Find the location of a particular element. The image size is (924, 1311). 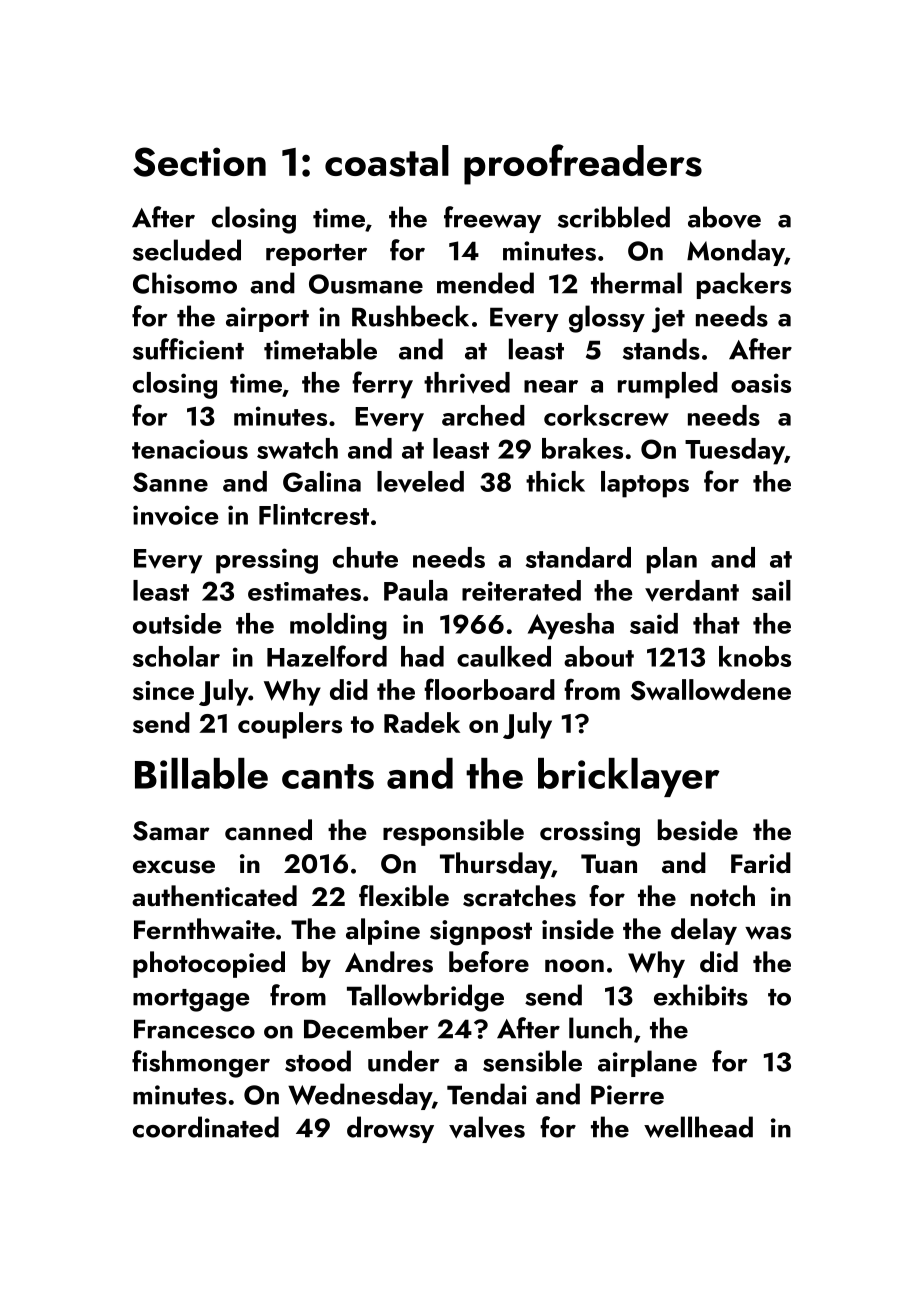

coordinated is located at coordinates (206, 1127).
